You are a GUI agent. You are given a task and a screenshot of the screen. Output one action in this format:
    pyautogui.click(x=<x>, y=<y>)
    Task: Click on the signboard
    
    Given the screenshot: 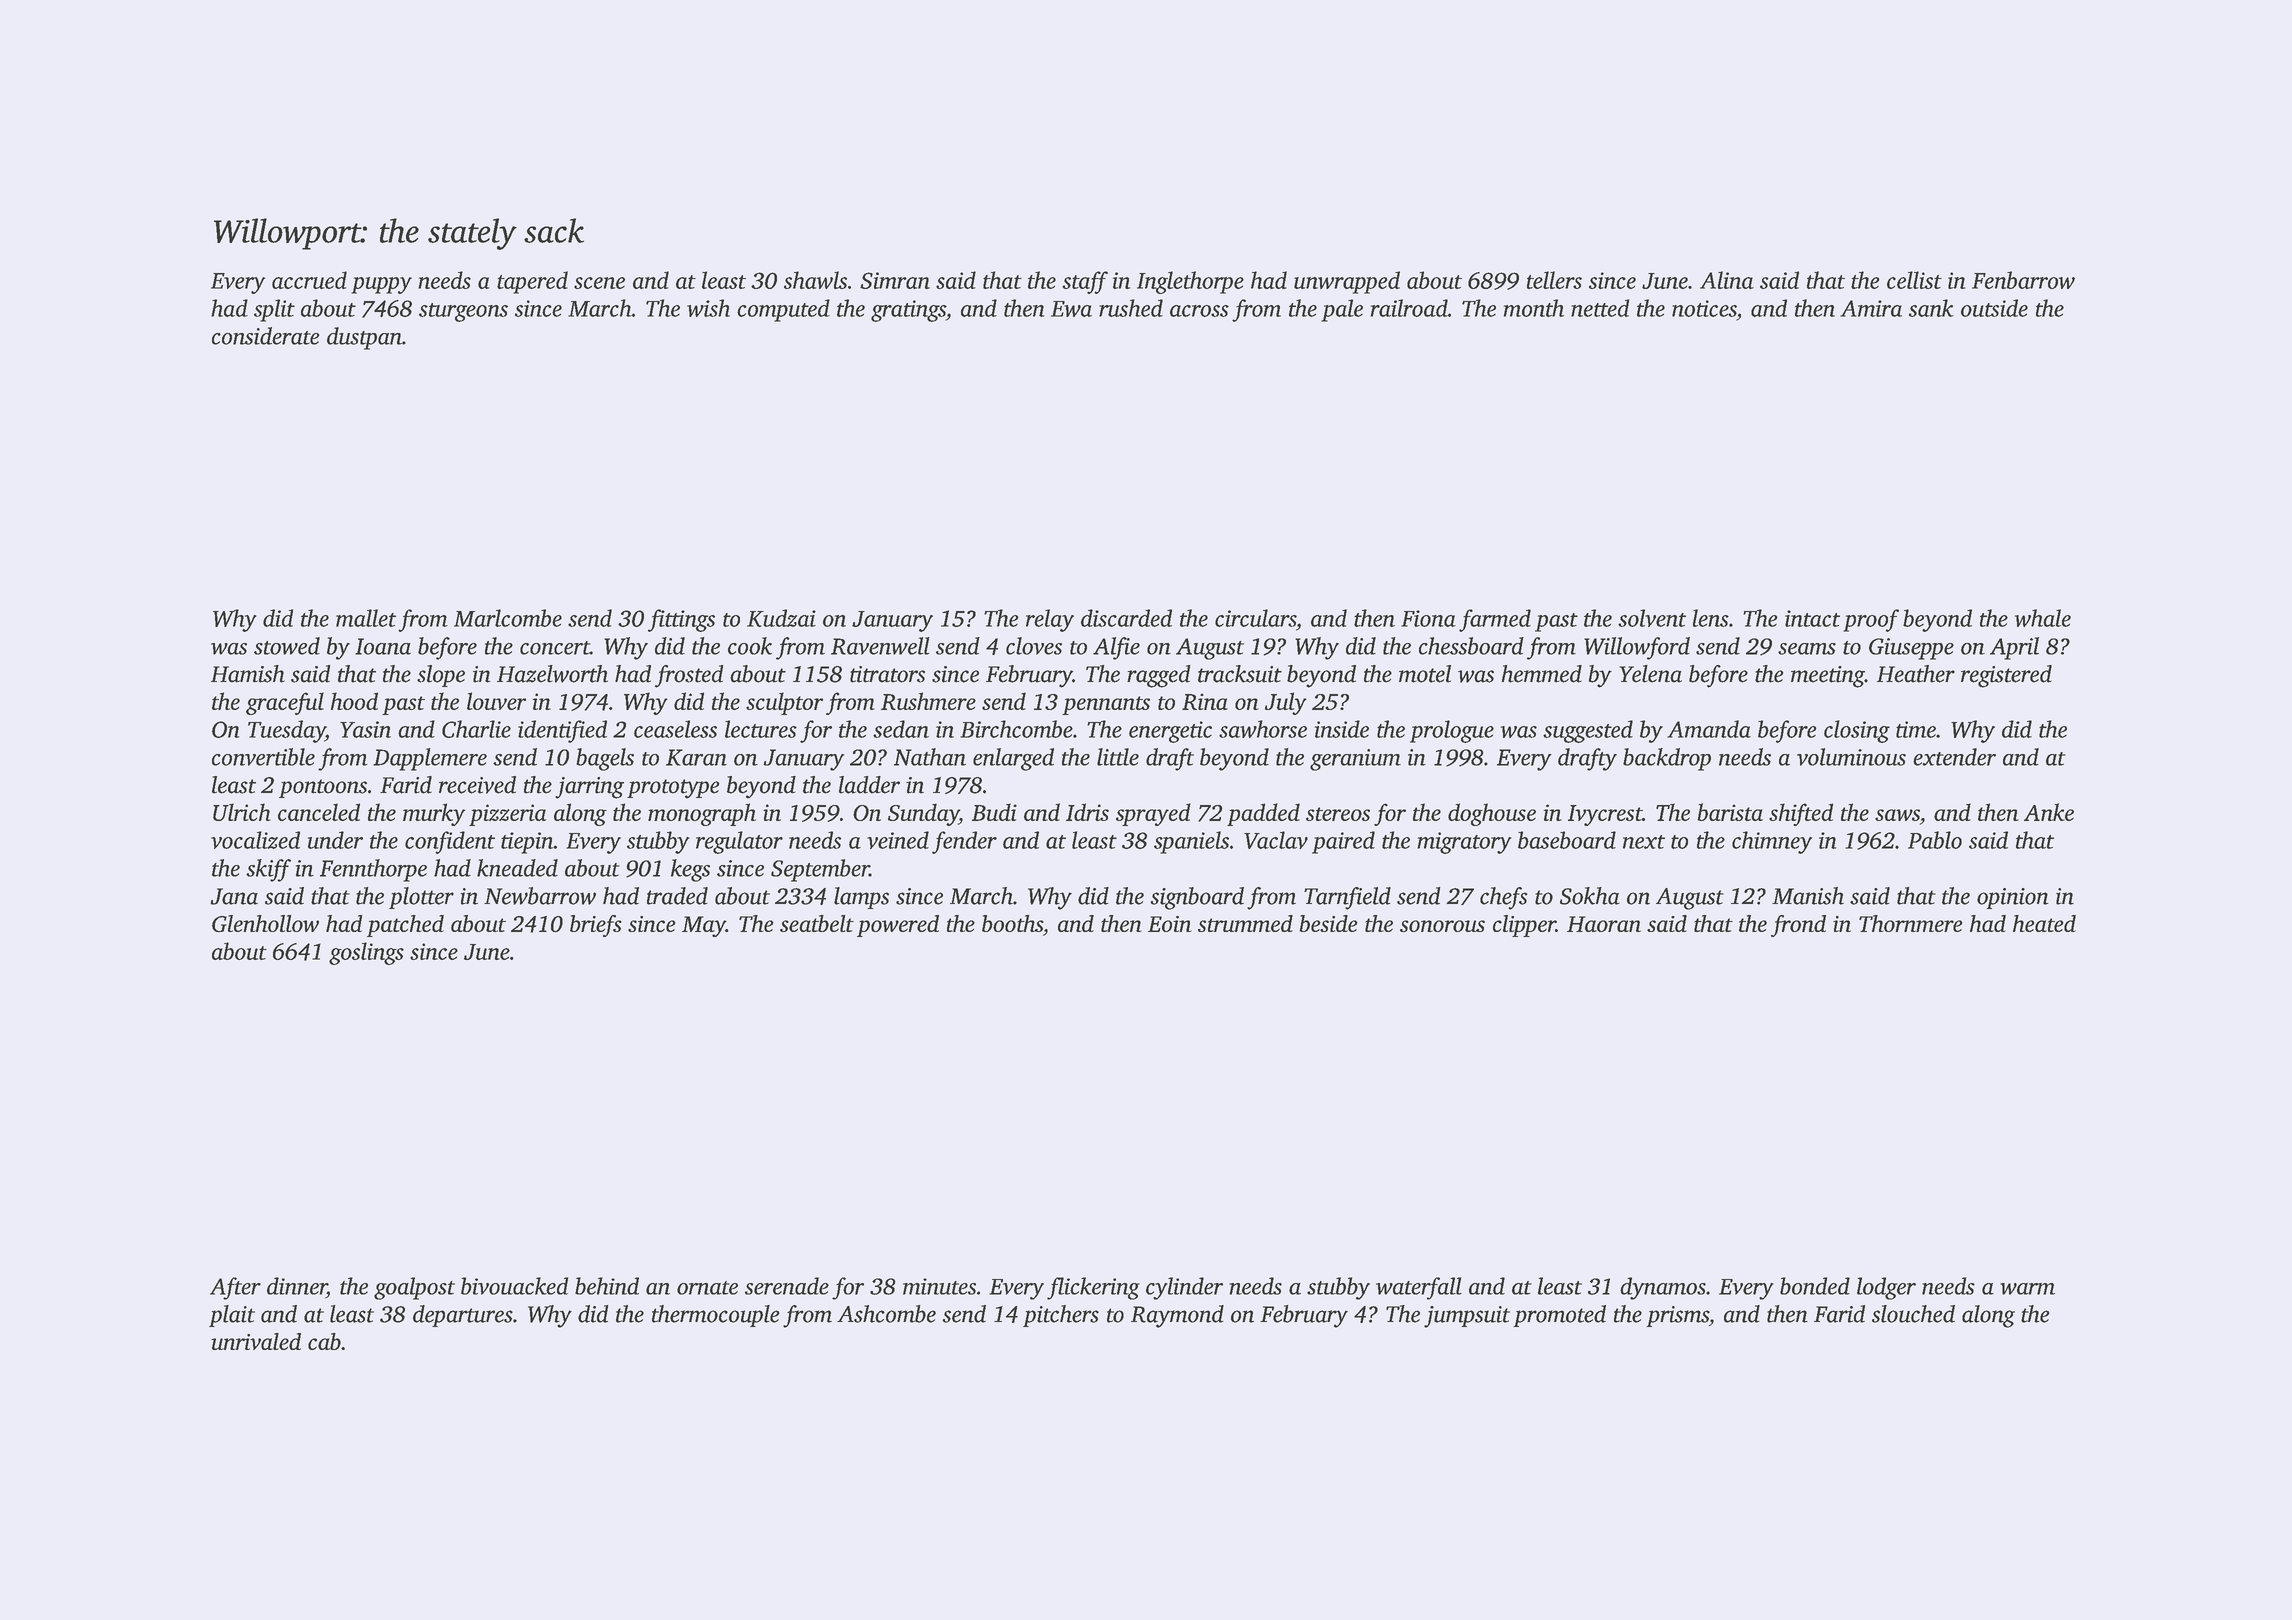 What is the action you would take?
    pyautogui.click(x=1197, y=898)
